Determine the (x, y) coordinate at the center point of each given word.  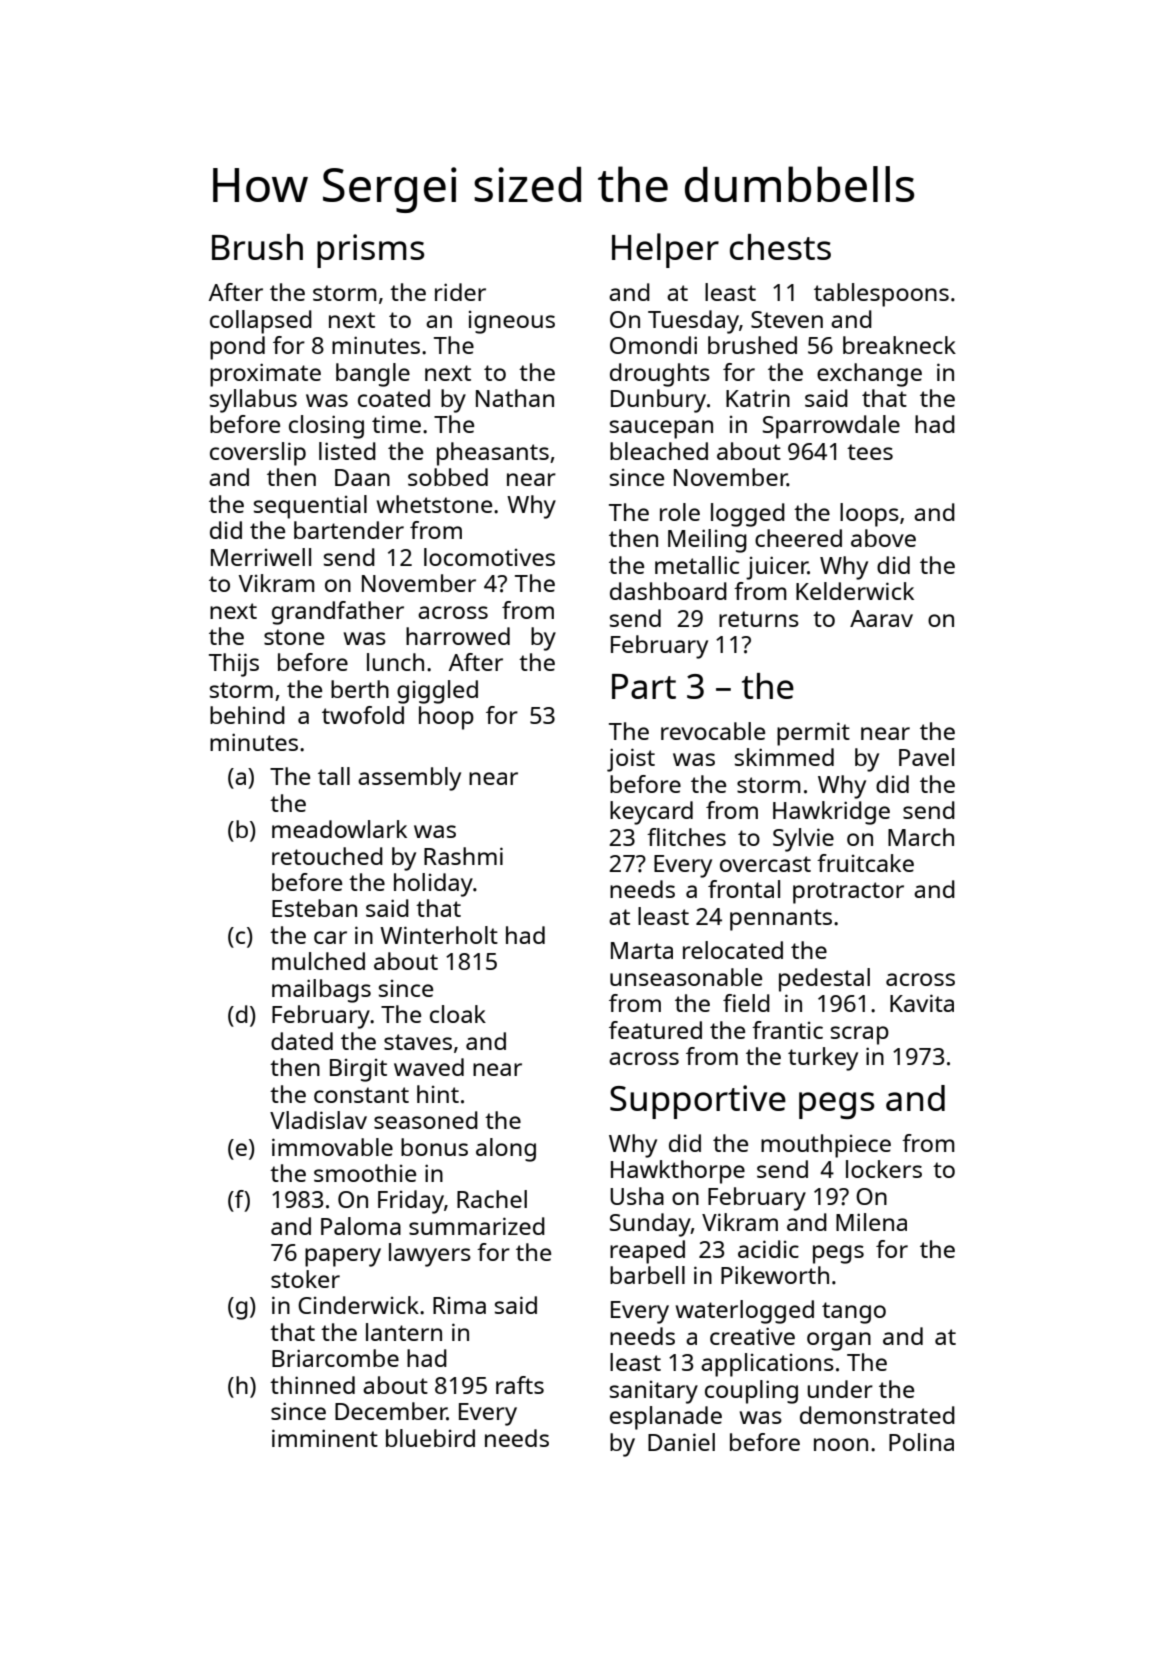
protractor (848, 893)
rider (460, 292)
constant (361, 1095)
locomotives (489, 557)
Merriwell (261, 557)
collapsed (261, 322)
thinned (312, 1385)
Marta (642, 950)
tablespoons (881, 295)
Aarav (881, 618)
